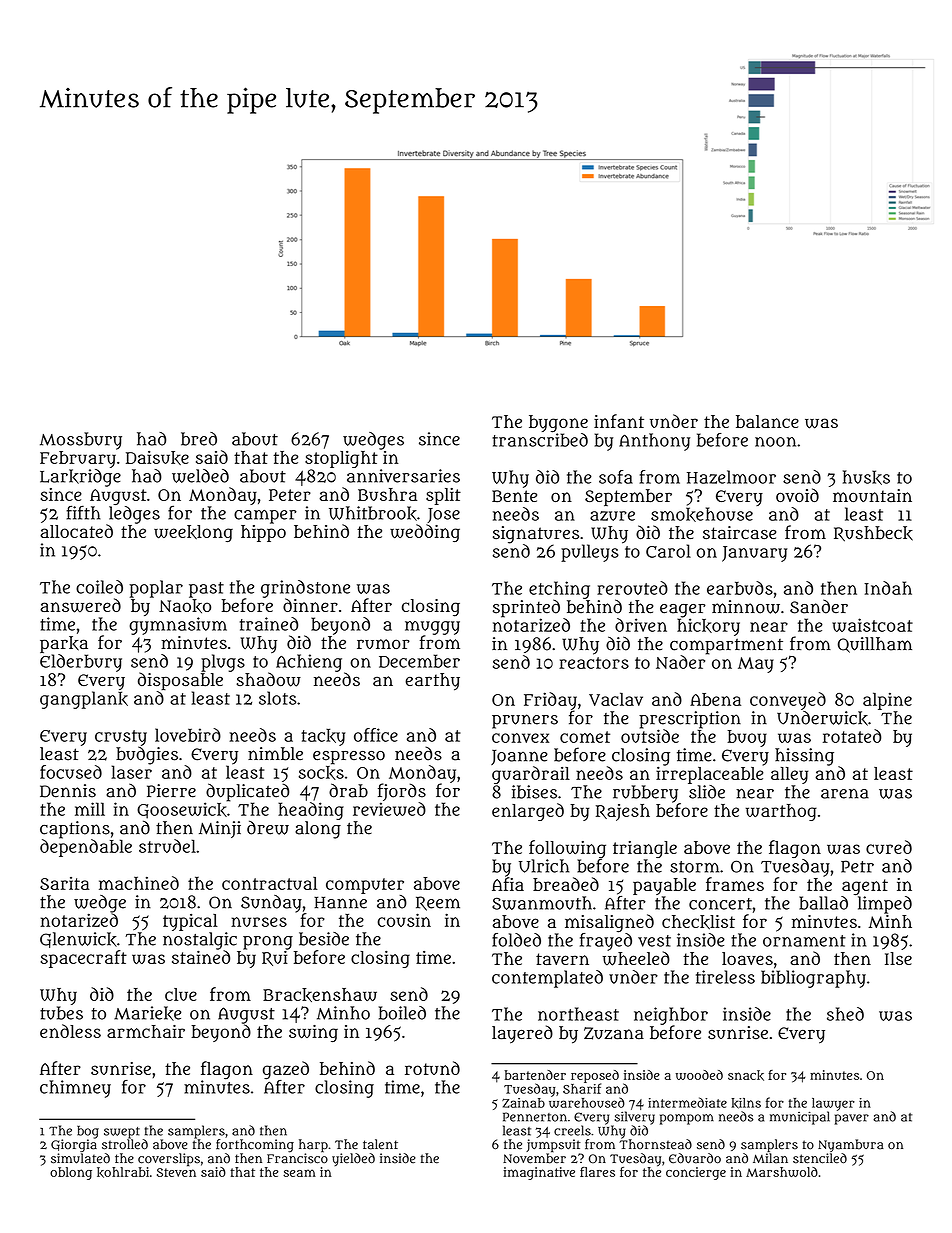 The image size is (952, 1233). I want to click on ibises, so click(534, 792).
